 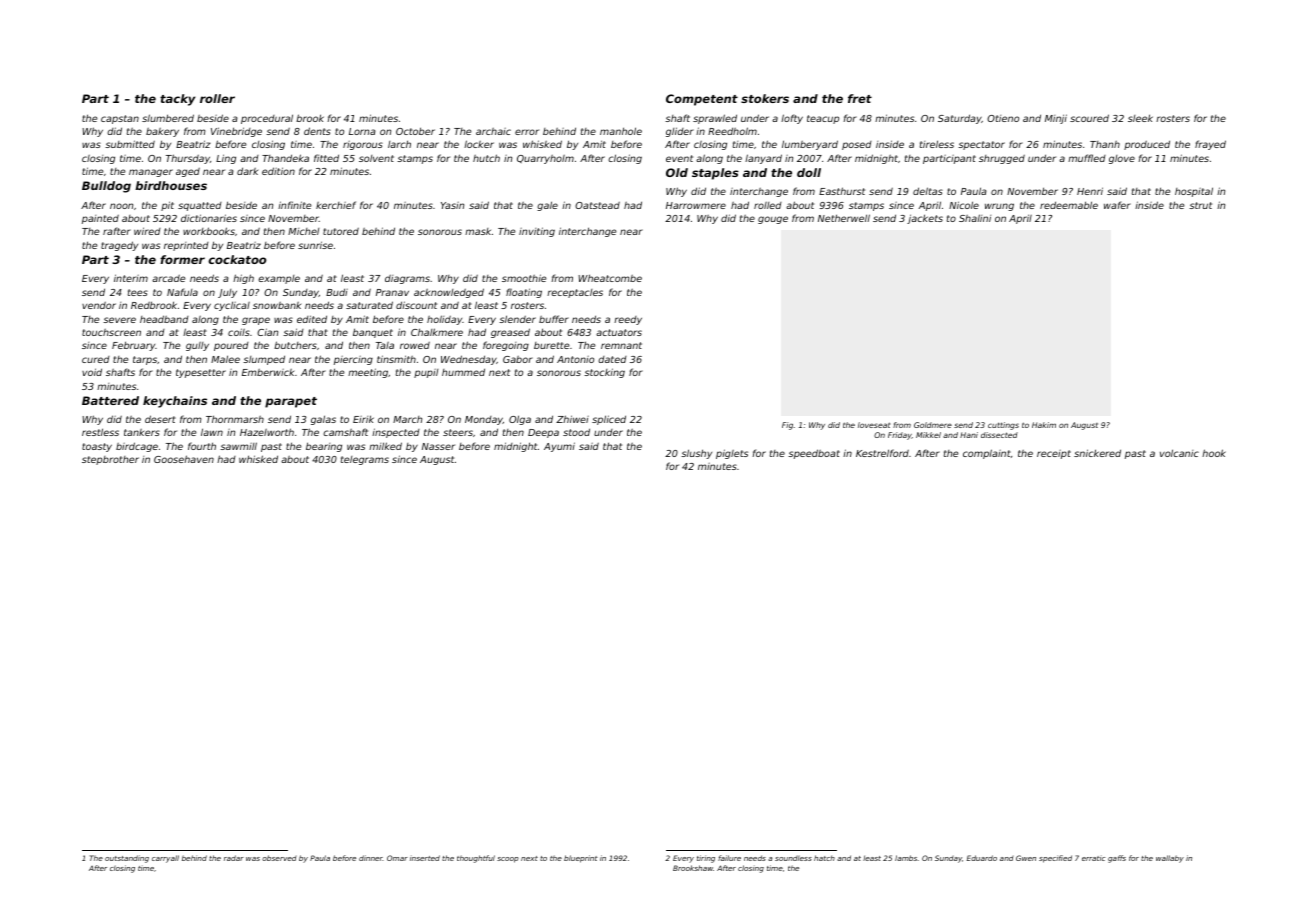 What do you see at coordinates (860, 98) in the screenshot?
I see `fret` at bounding box center [860, 98].
